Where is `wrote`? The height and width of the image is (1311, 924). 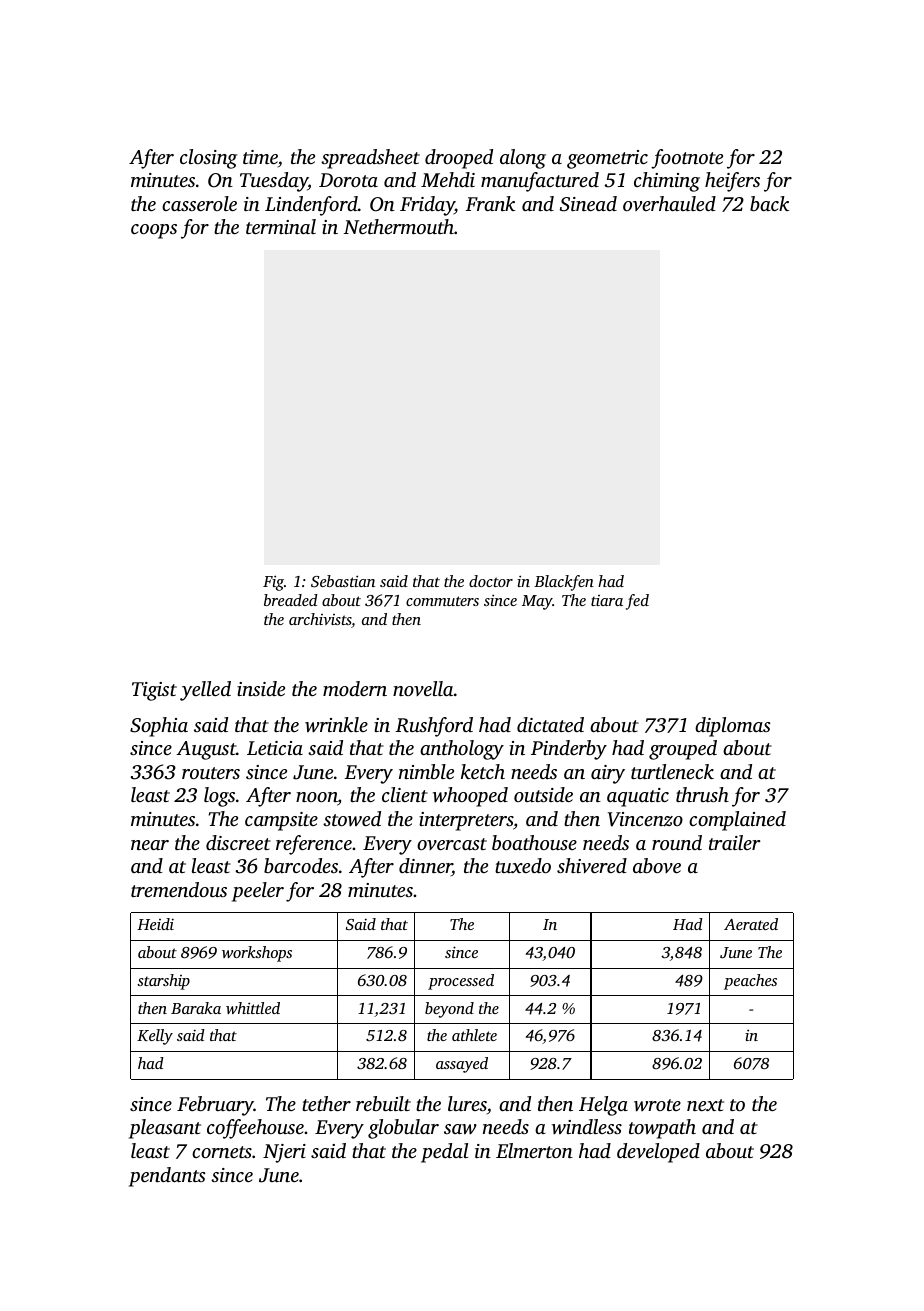 wrote is located at coordinates (657, 1105).
